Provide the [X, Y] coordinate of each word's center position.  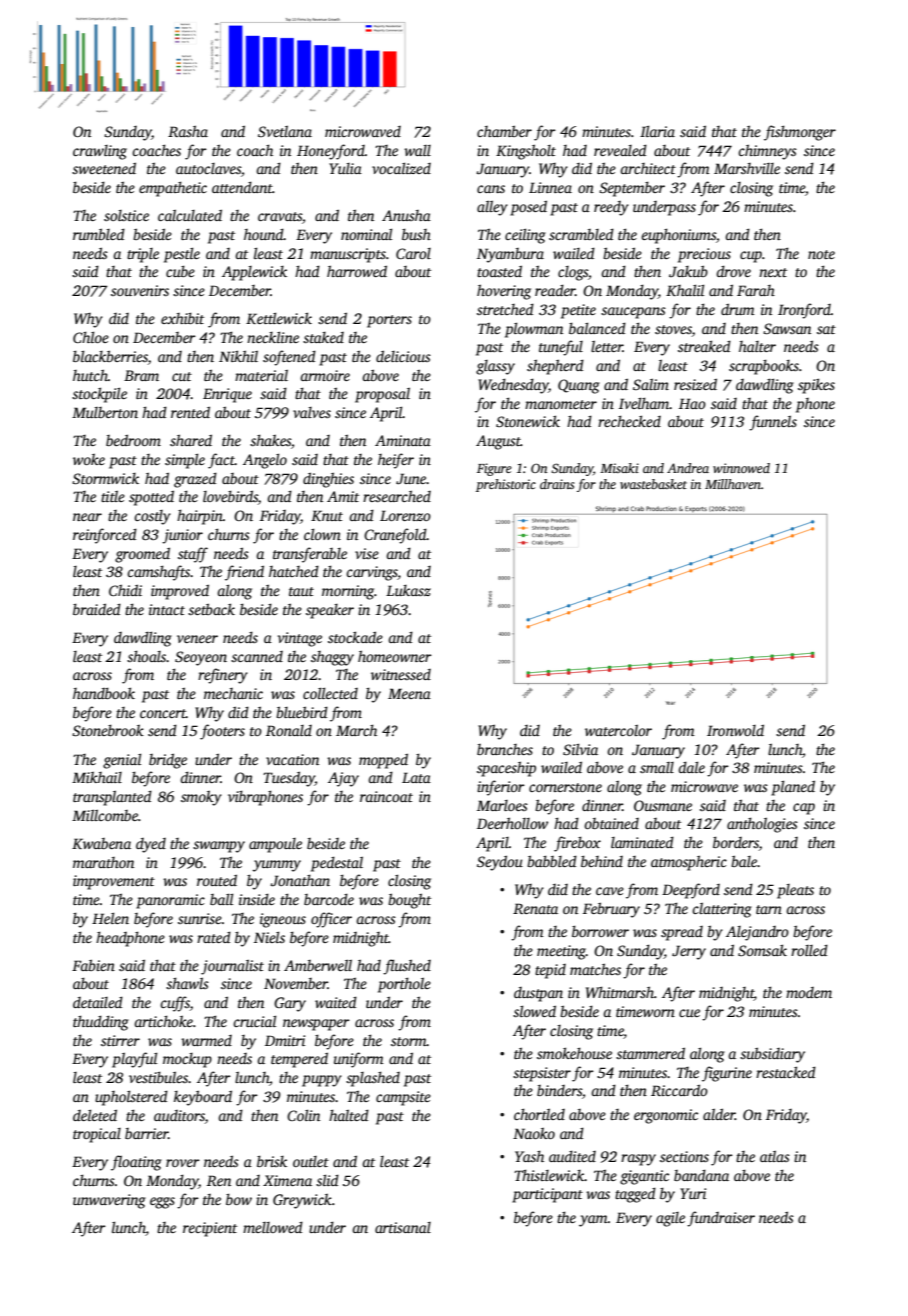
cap [804, 809]
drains [557, 484]
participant [547, 1195]
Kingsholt [526, 152]
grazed [195, 480]
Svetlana [285, 131]
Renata [535, 908]
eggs [162, 1203]
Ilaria [657, 131]
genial [122, 761]
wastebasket [653, 484]
